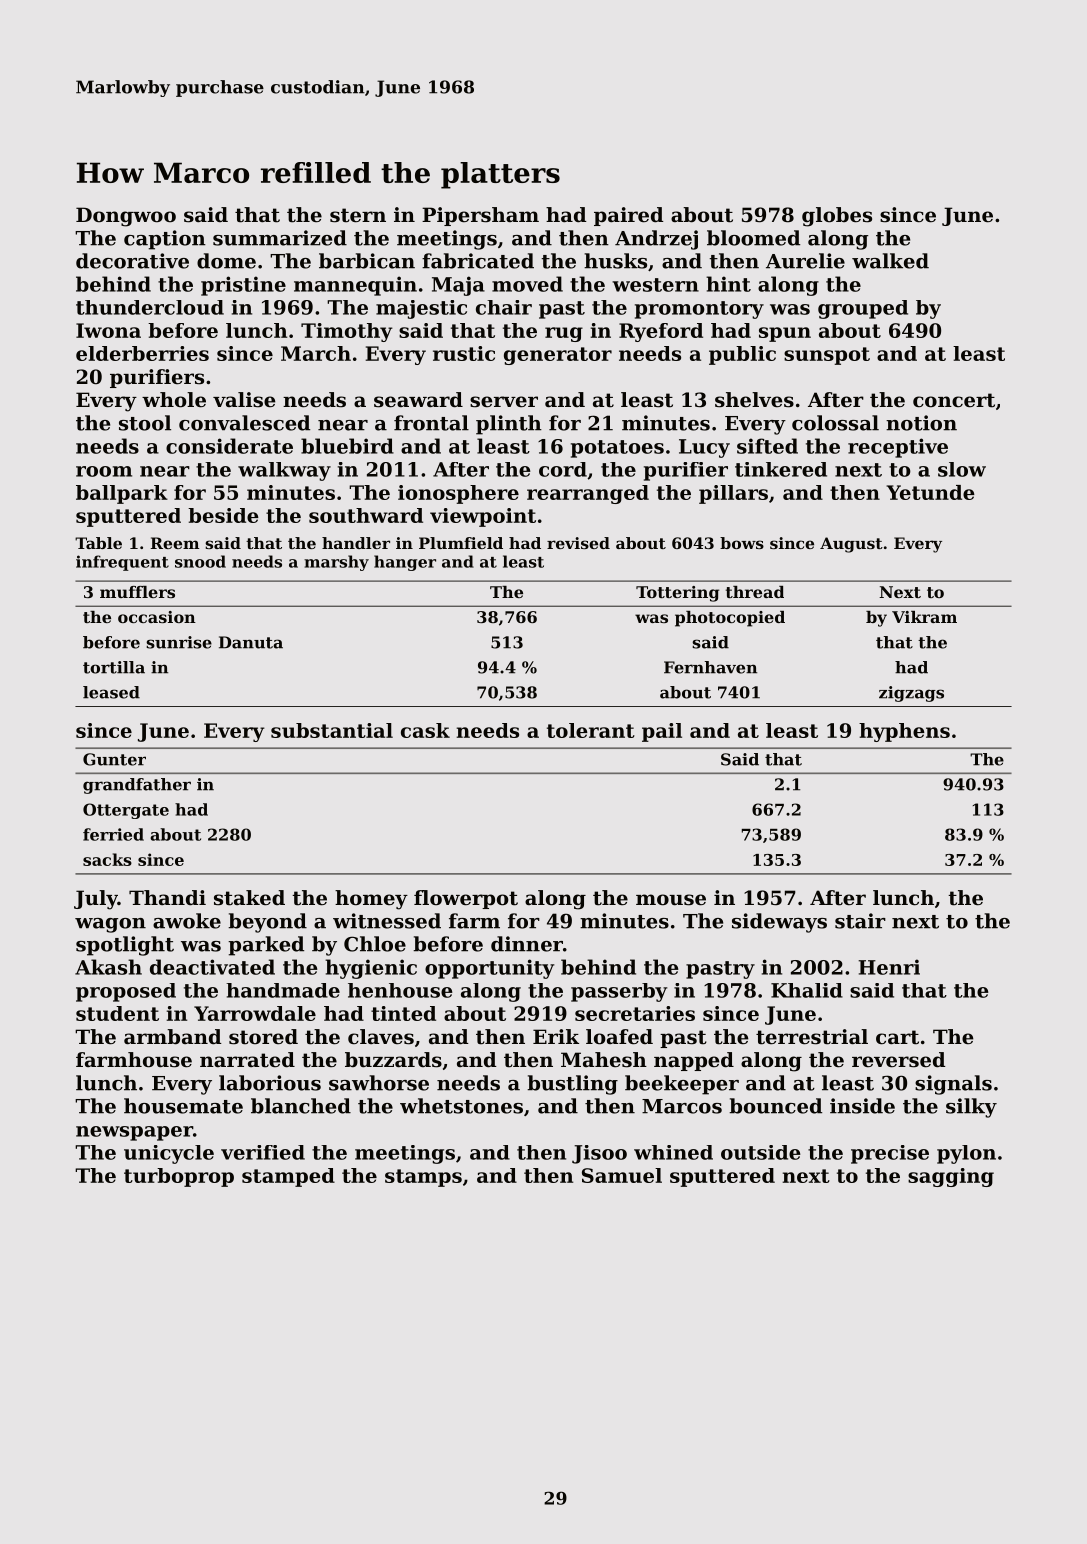  What do you see at coordinates (126, 217) in the page?
I see `Dongwoo` at bounding box center [126, 217].
